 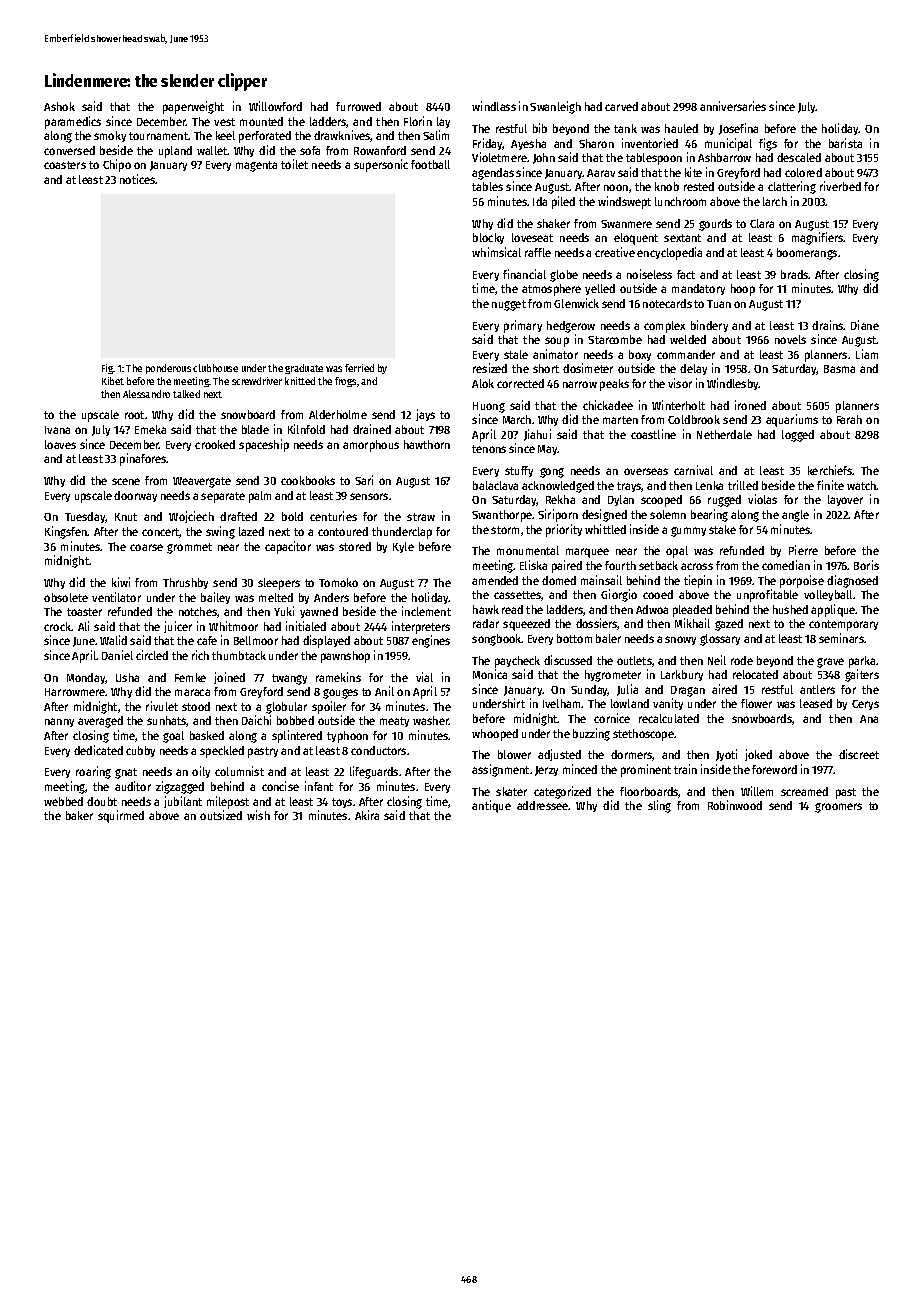 I want to click on clubhouse, so click(x=215, y=368).
